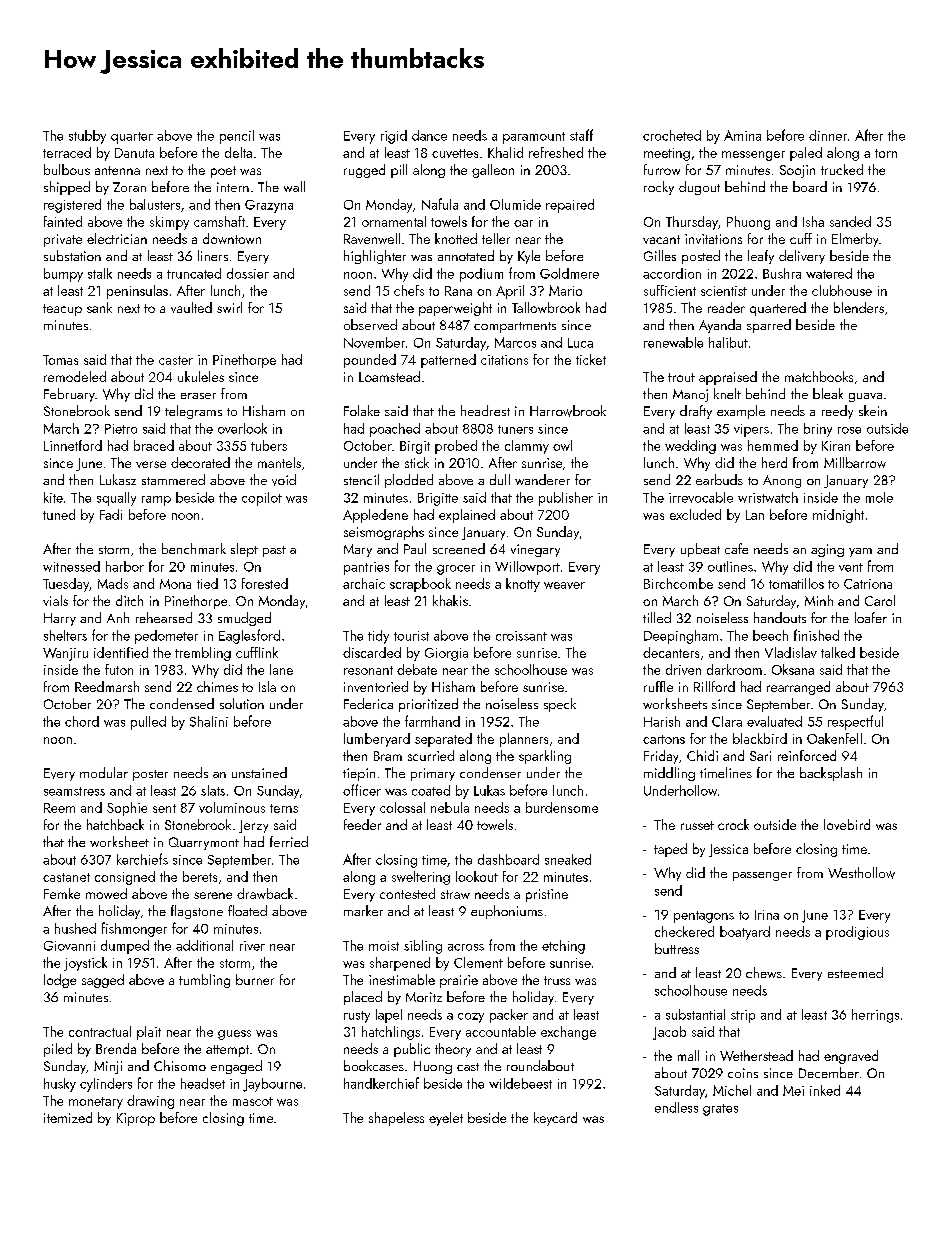  Describe the element at coordinates (446, 1119) in the page. I see `eyelet` at that location.
